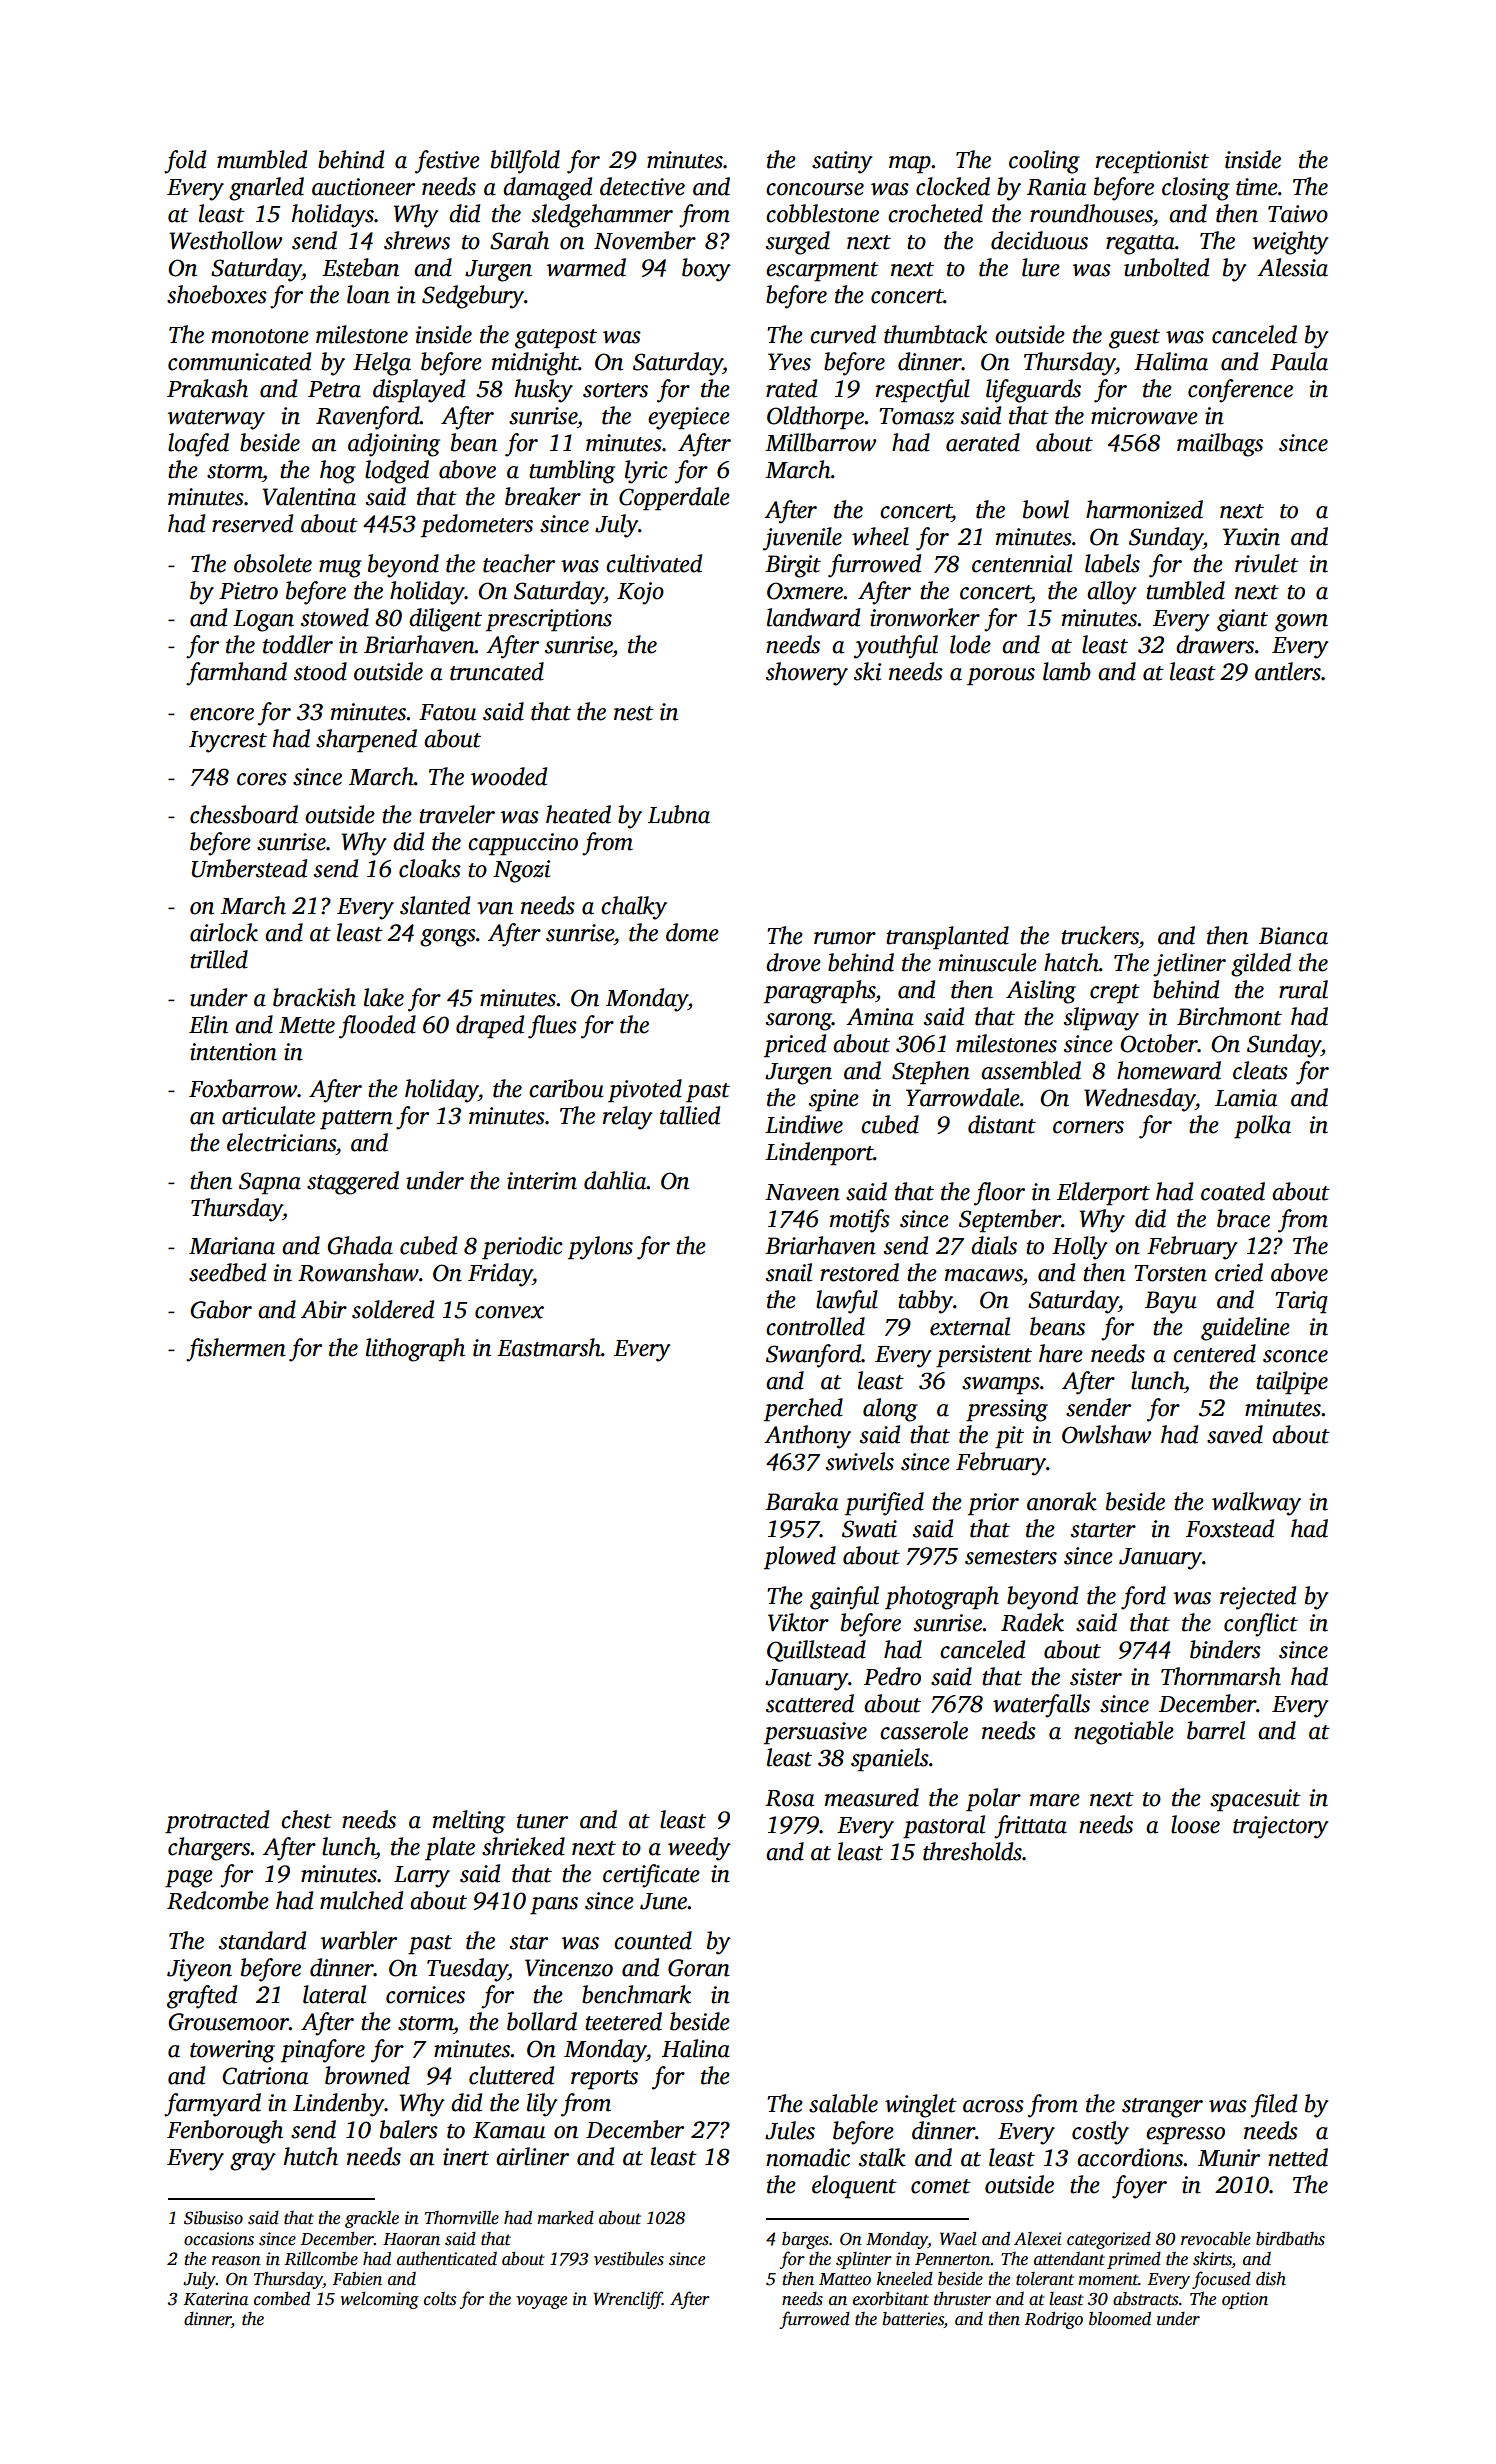  I want to click on flues, so click(552, 1027).
